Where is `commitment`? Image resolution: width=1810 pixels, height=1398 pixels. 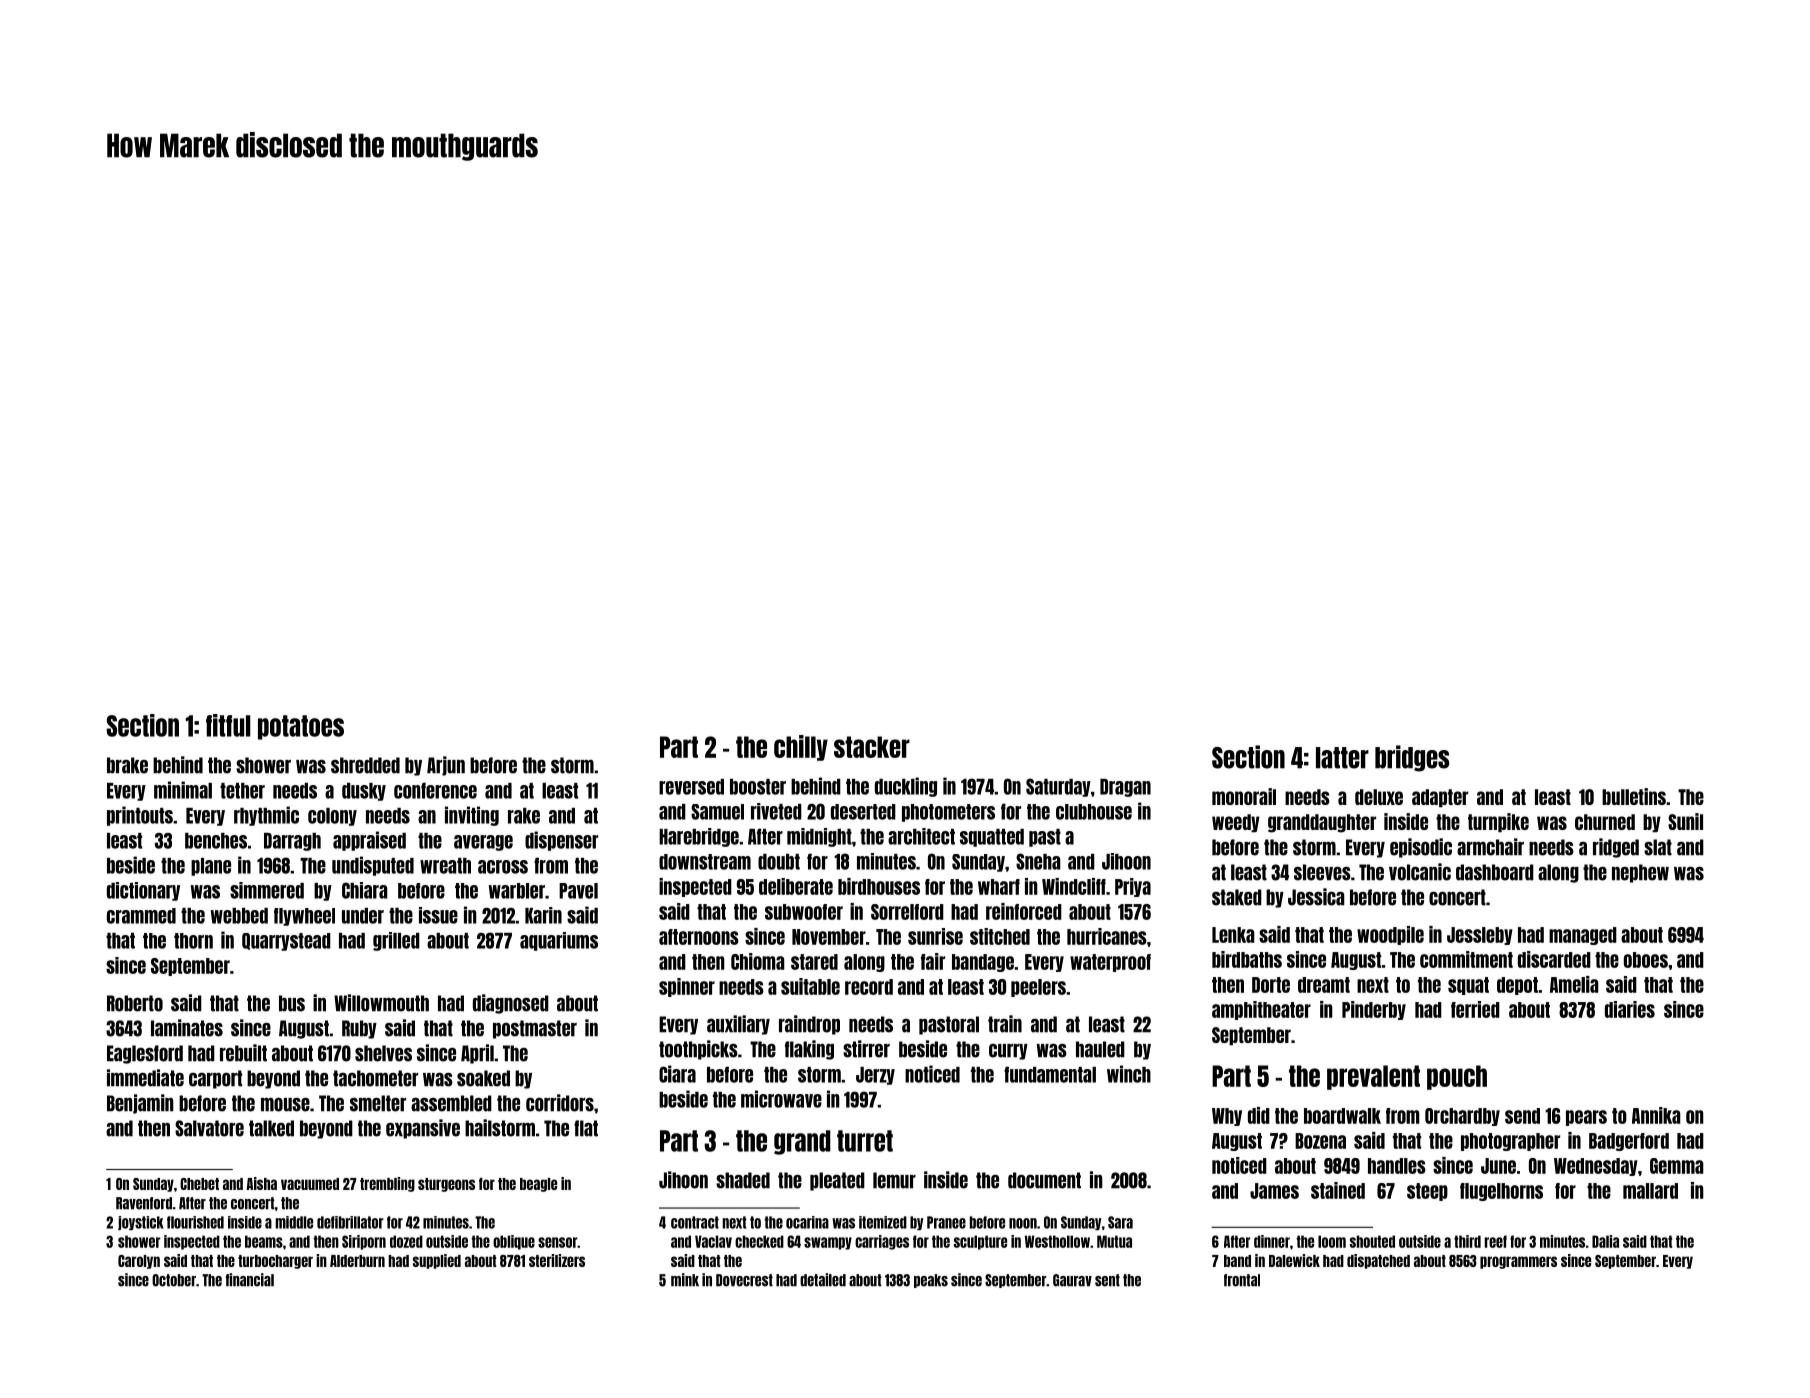
commitment is located at coordinates (1466, 959).
